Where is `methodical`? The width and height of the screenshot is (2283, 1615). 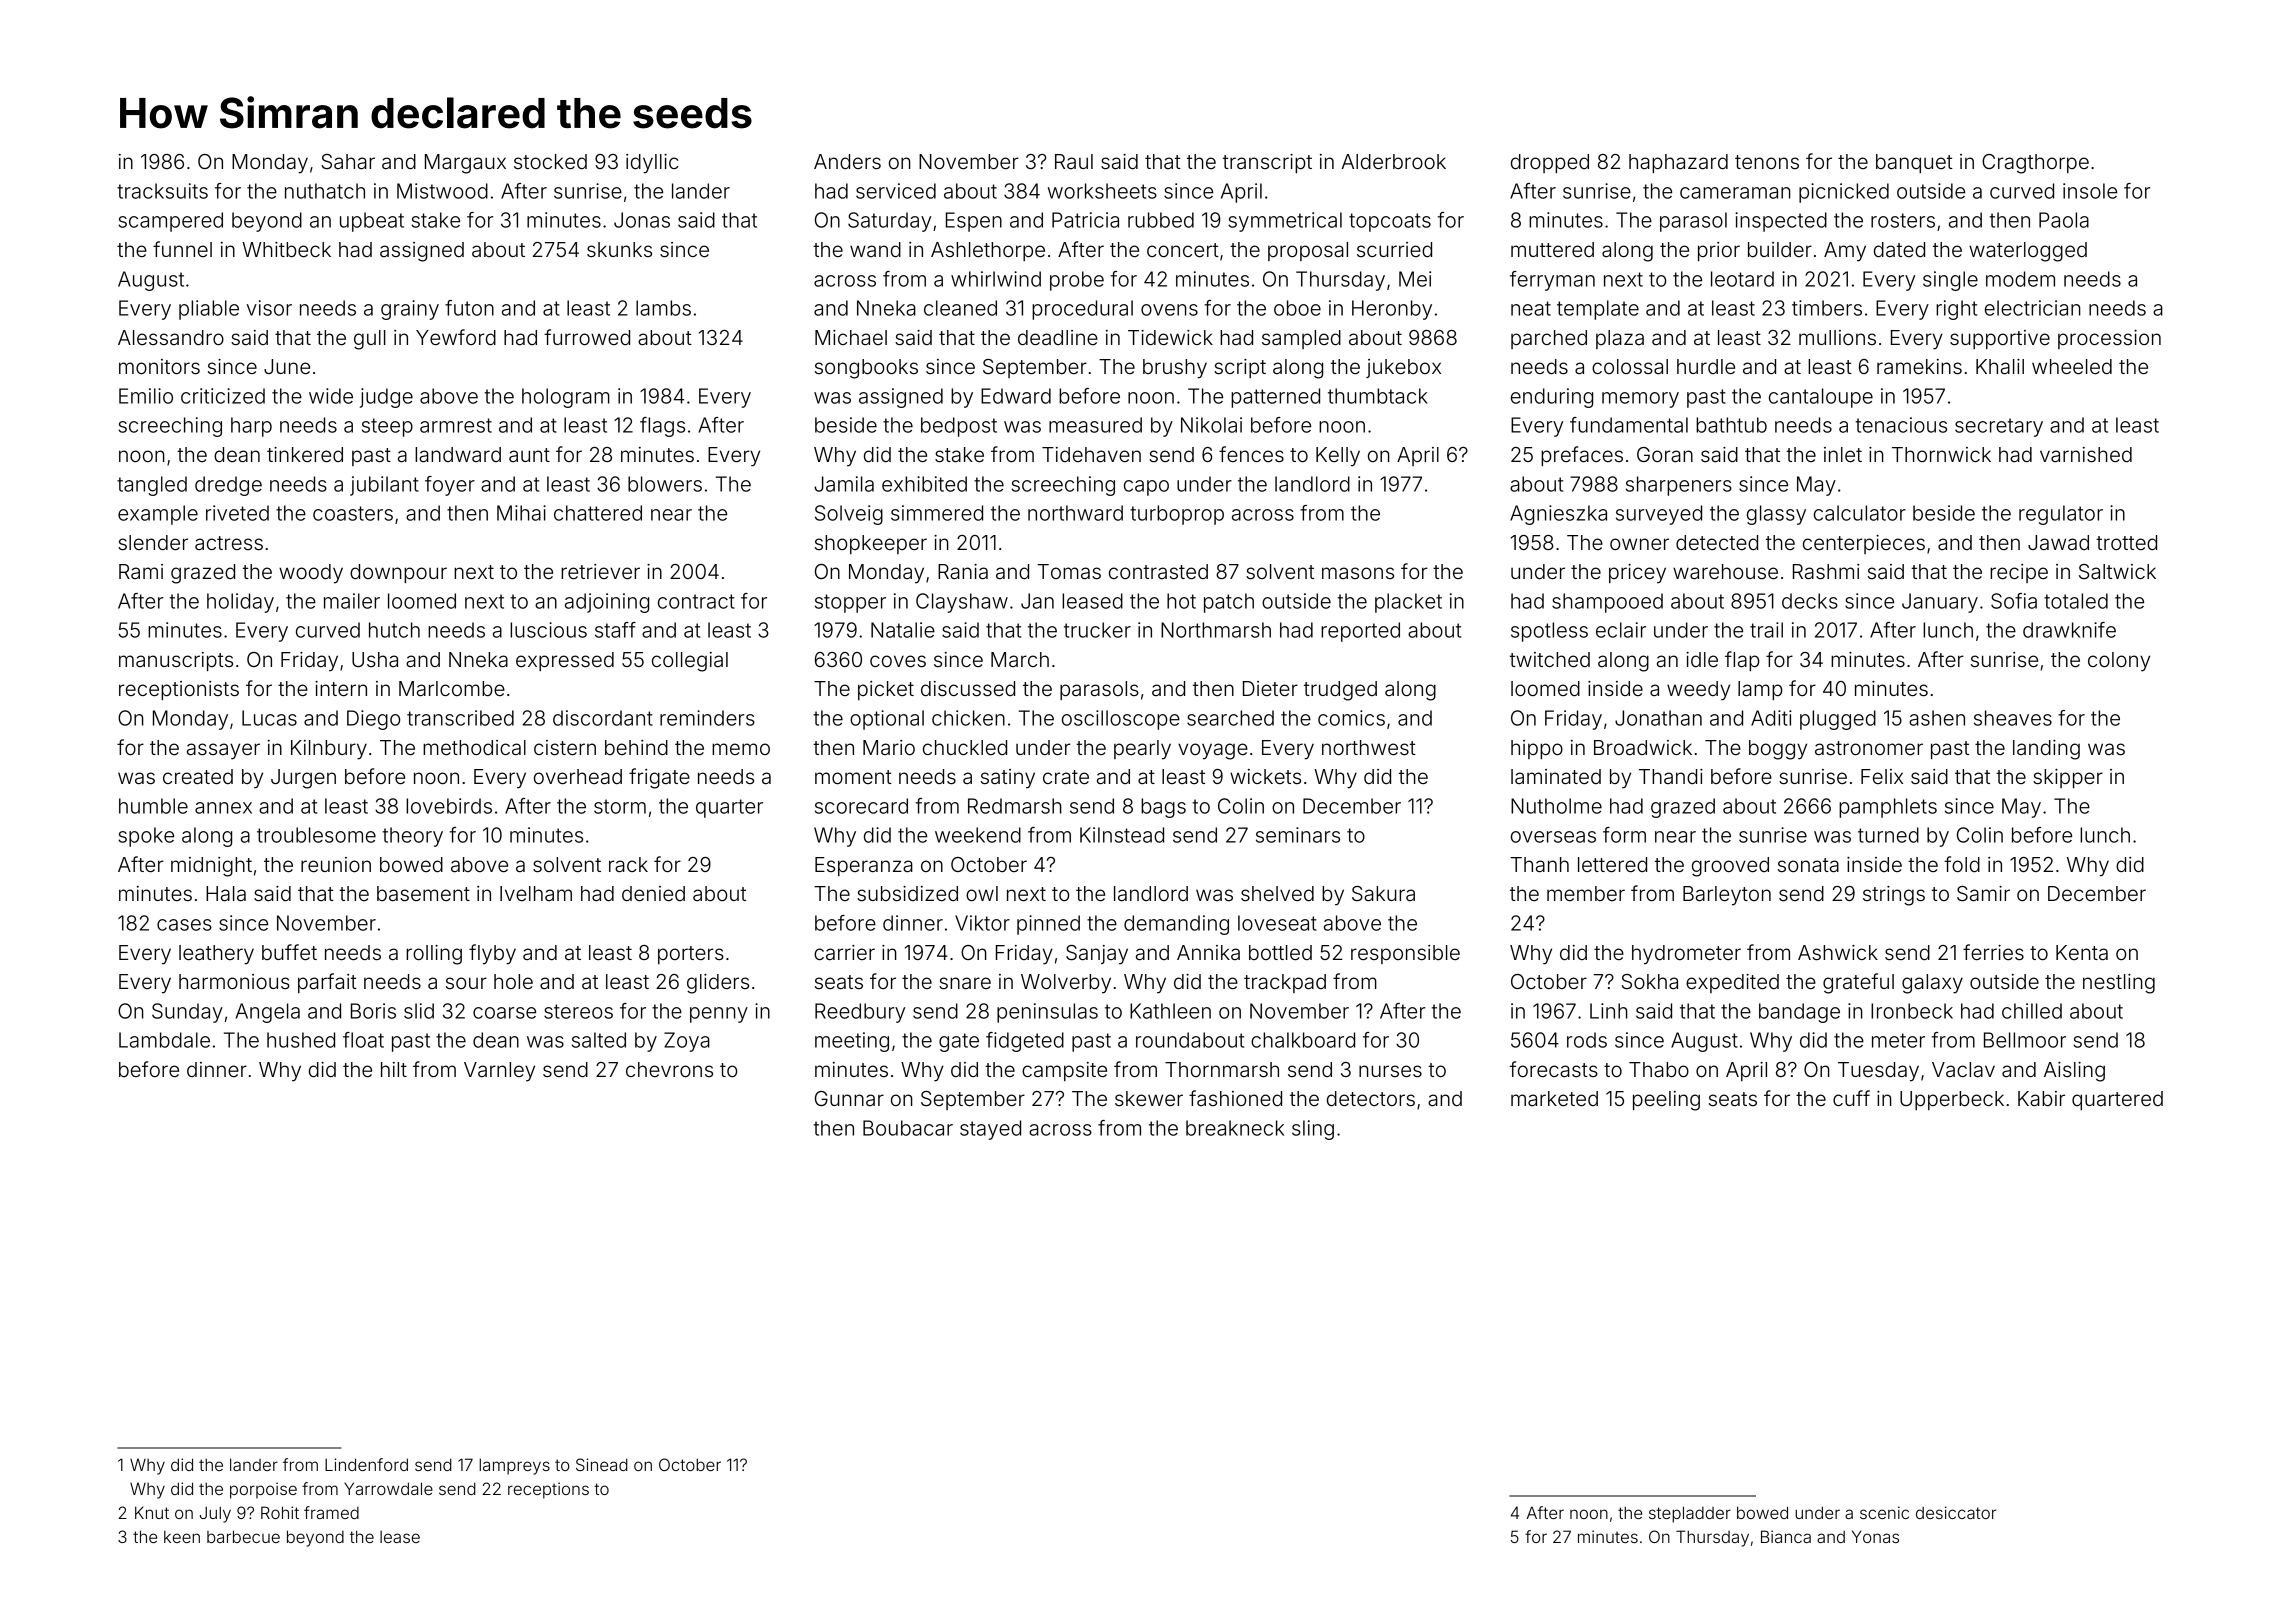 methodical is located at coordinates (474, 747).
